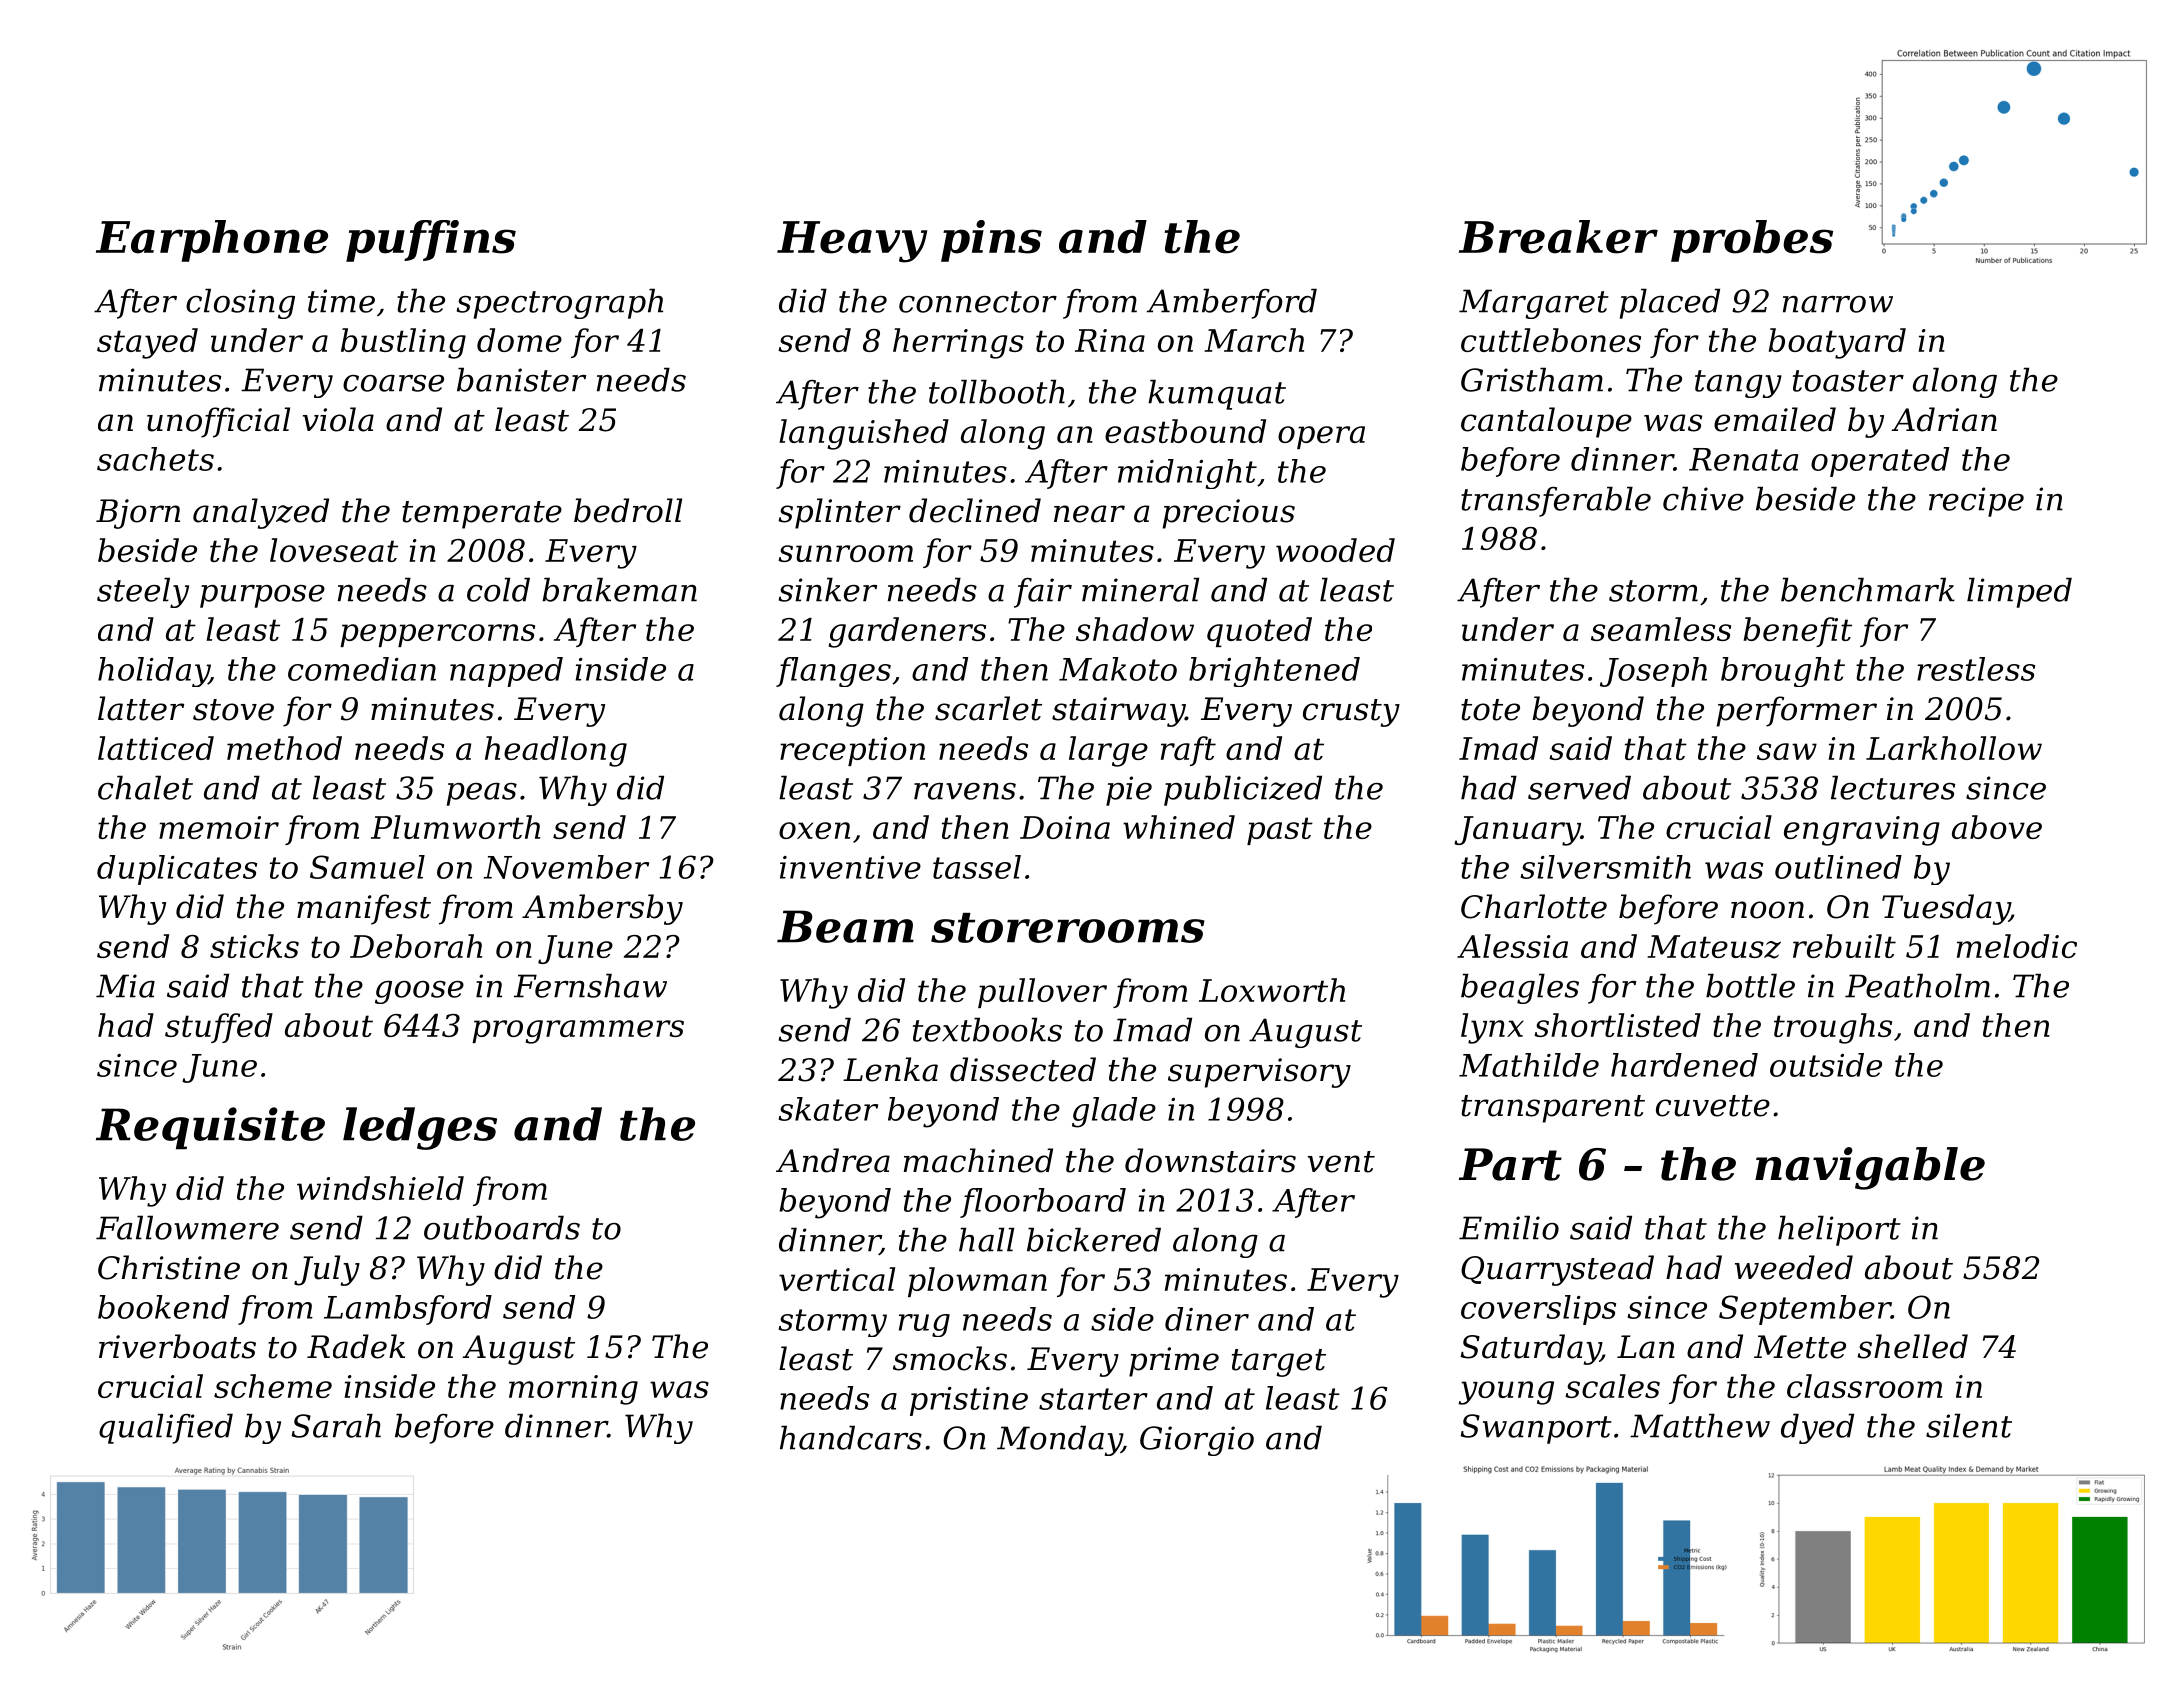 Image resolution: width=2178 pixels, height=1683 pixels. Describe the element at coordinates (1520, 988) in the page. I see `beagles` at that location.
